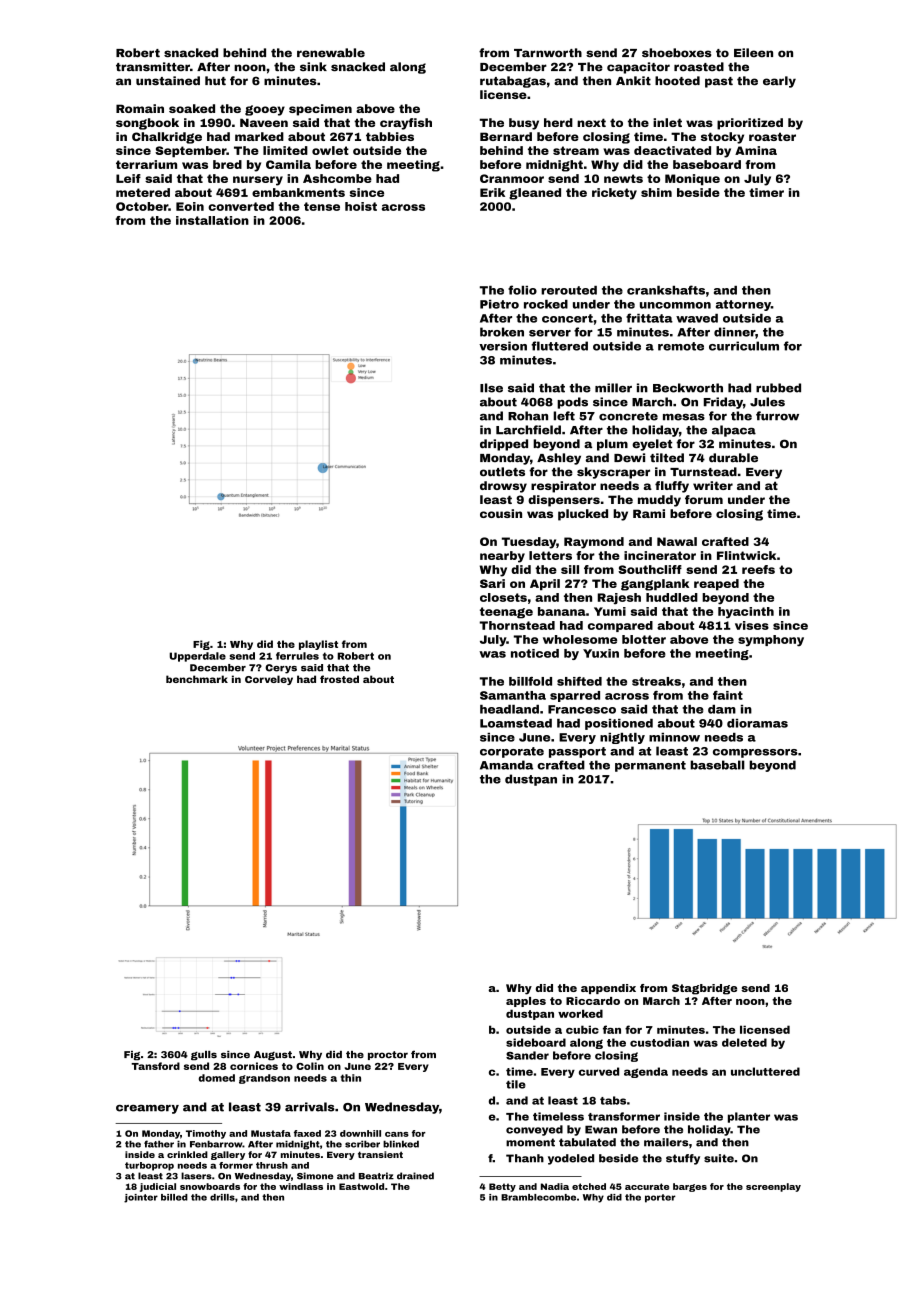 The height and width of the document is (1308, 924). I want to click on compressors, so click(755, 753).
